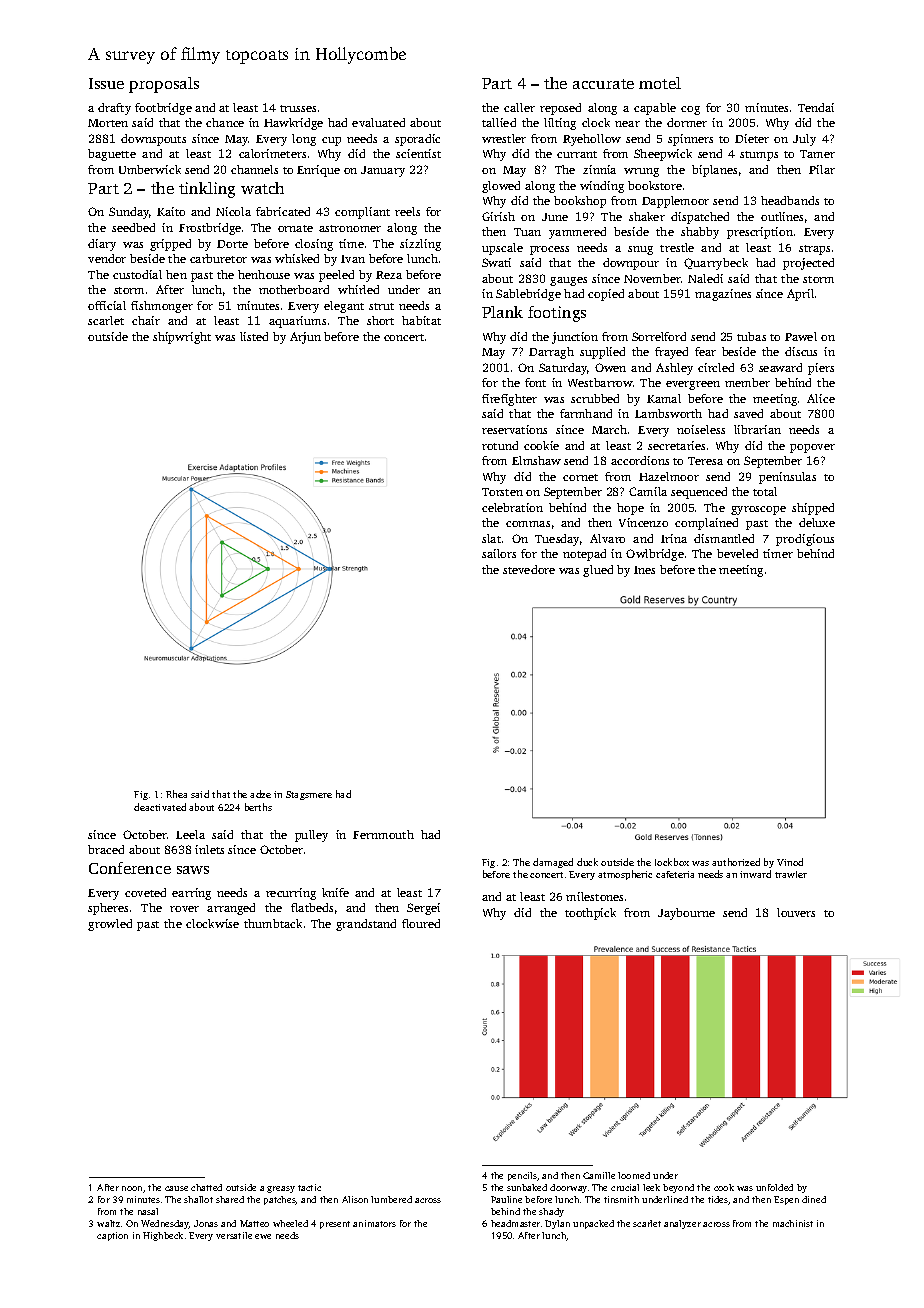 The height and width of the document is (1308, 924). Describe the element at coordinates (500, 445) in the document. I see `rotund` at that location.
